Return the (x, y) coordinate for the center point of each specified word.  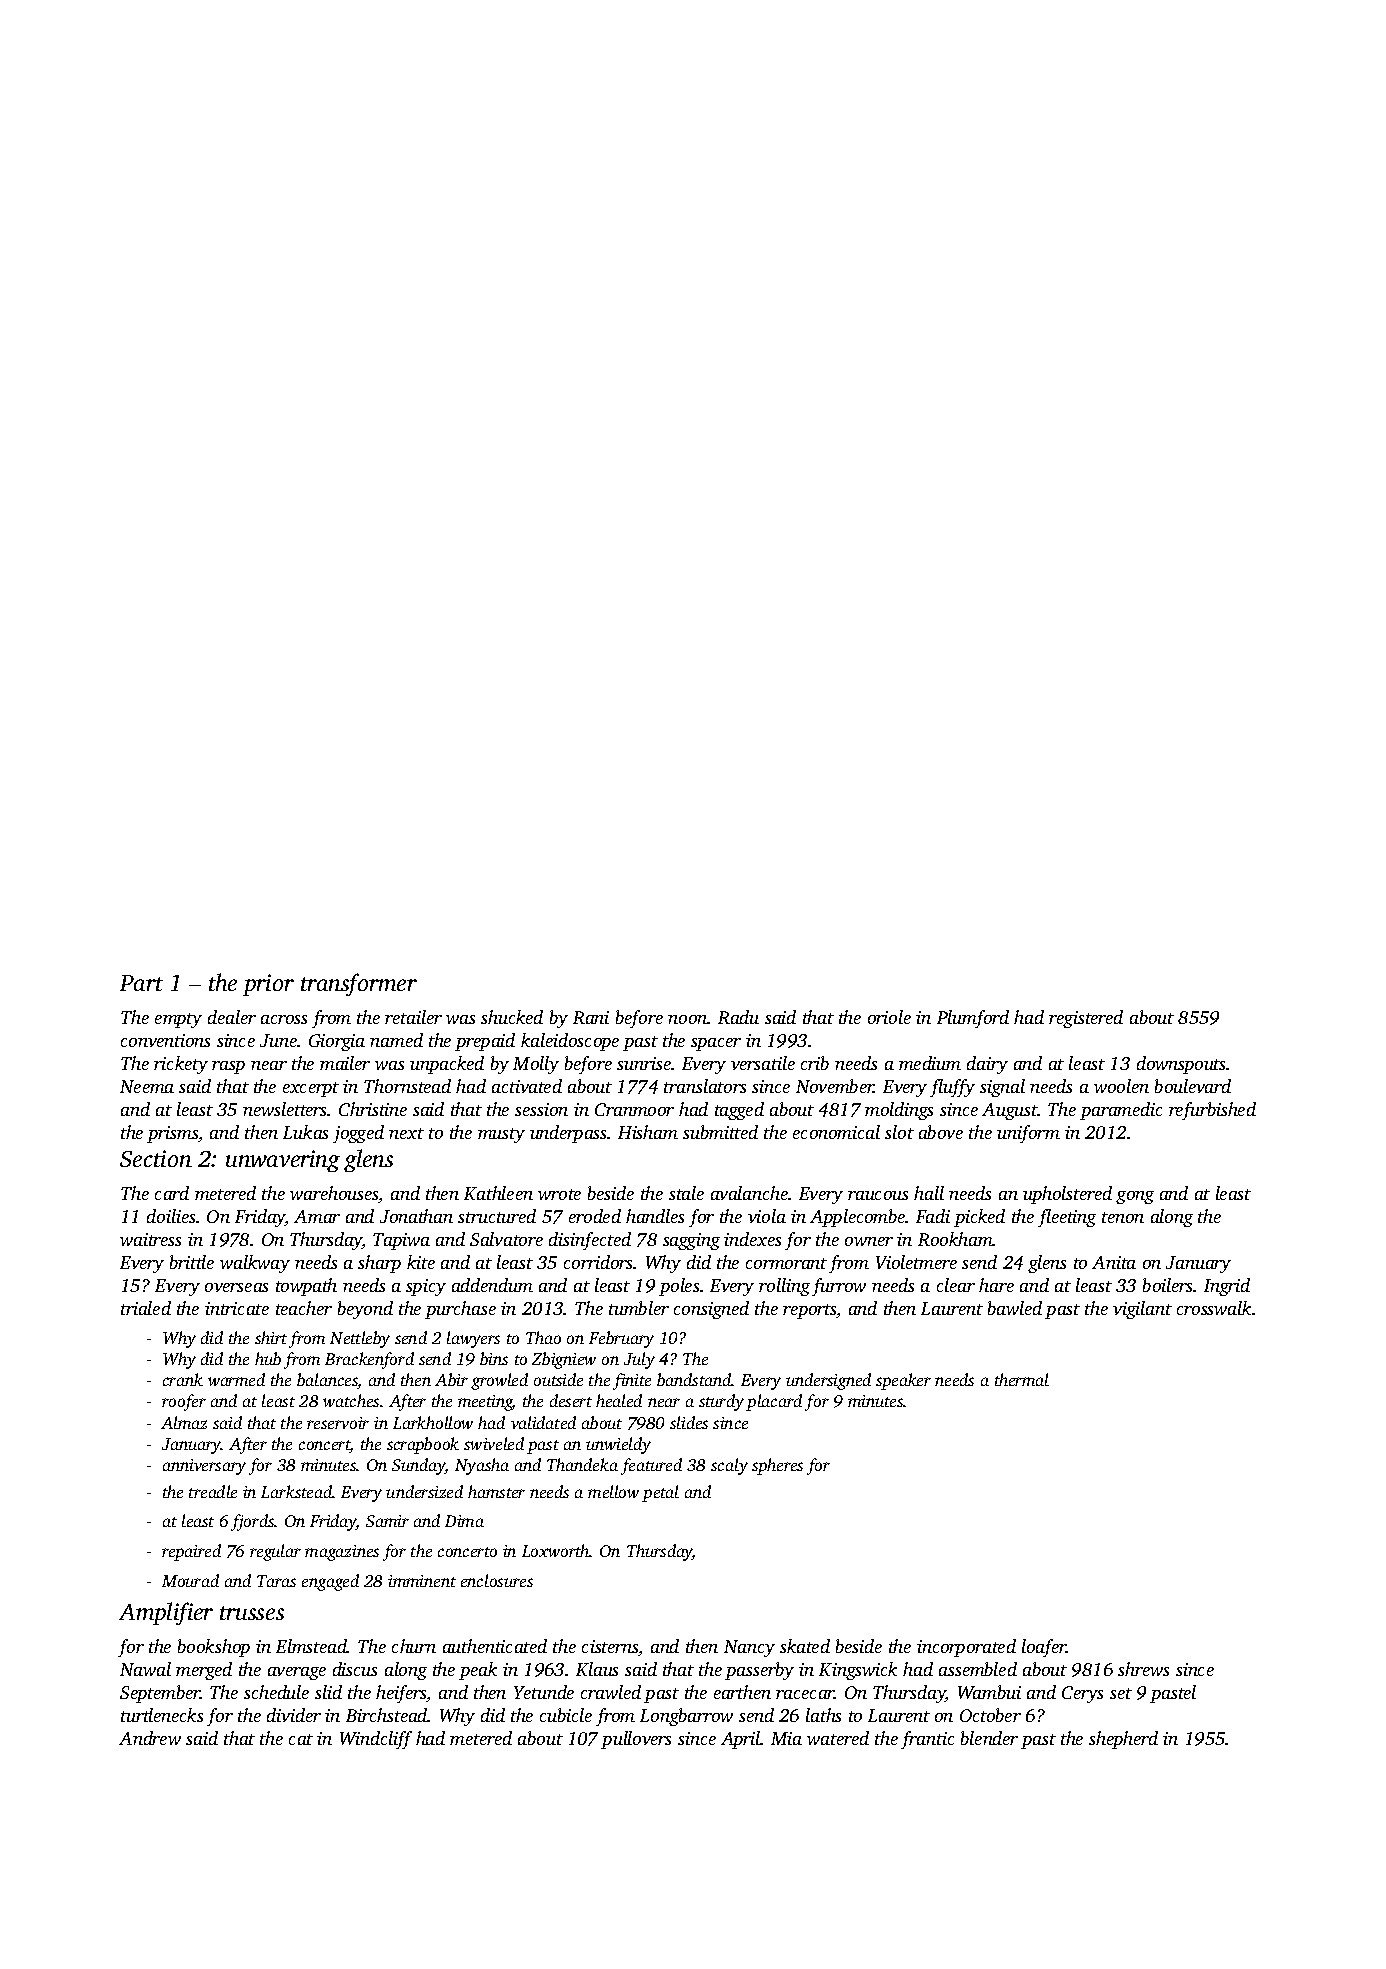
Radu (738, 1017)
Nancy (749, 1648)
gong (1135, 1197)
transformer (359, 984)
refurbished (1212, 1111)
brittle (192, 1262)
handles (655, 1216)
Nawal (145, 1669)
